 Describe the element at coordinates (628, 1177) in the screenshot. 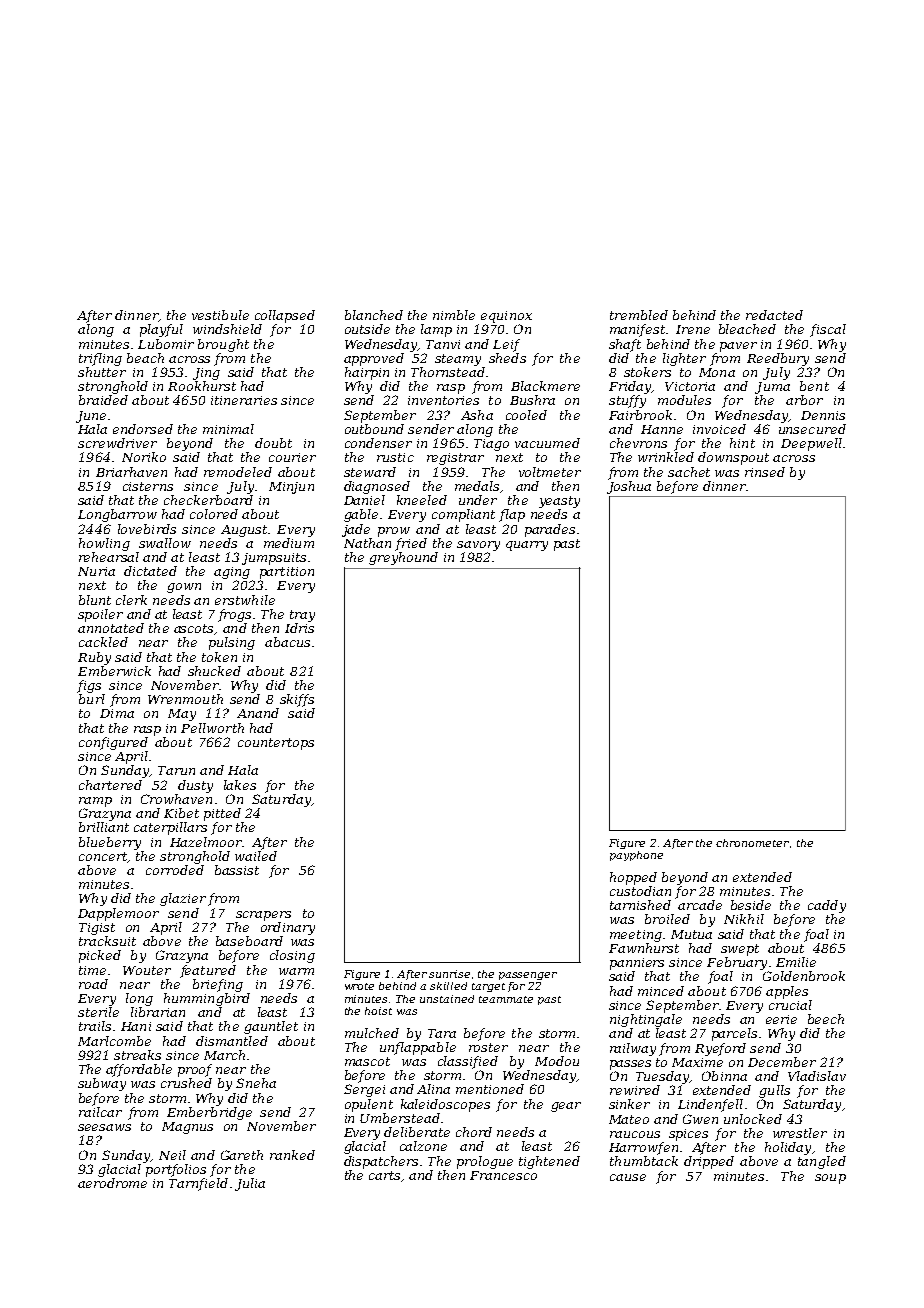

I see `cause` at that location.
